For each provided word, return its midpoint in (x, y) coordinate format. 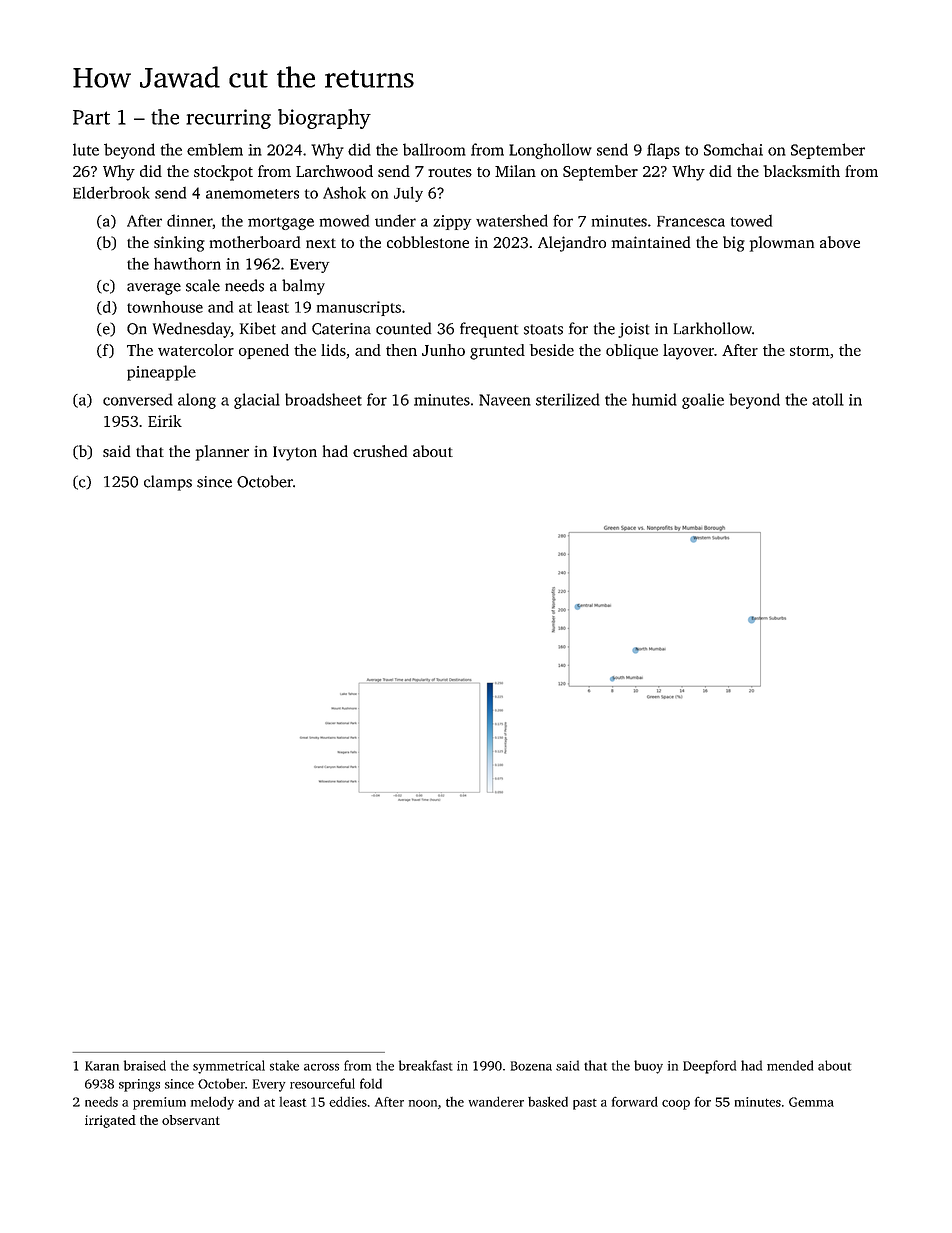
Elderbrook (111, 192)
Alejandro (572, 244)
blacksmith (801, 171)
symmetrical (229, 1067)
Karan (102, 1066)
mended (790, 1065)
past (585, 1104)
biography (324, 119)
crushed (380, 451)
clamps (168, 483)
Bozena (531, 1066)
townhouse (165, 307)
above (840, 242)
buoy (648, 1067)
